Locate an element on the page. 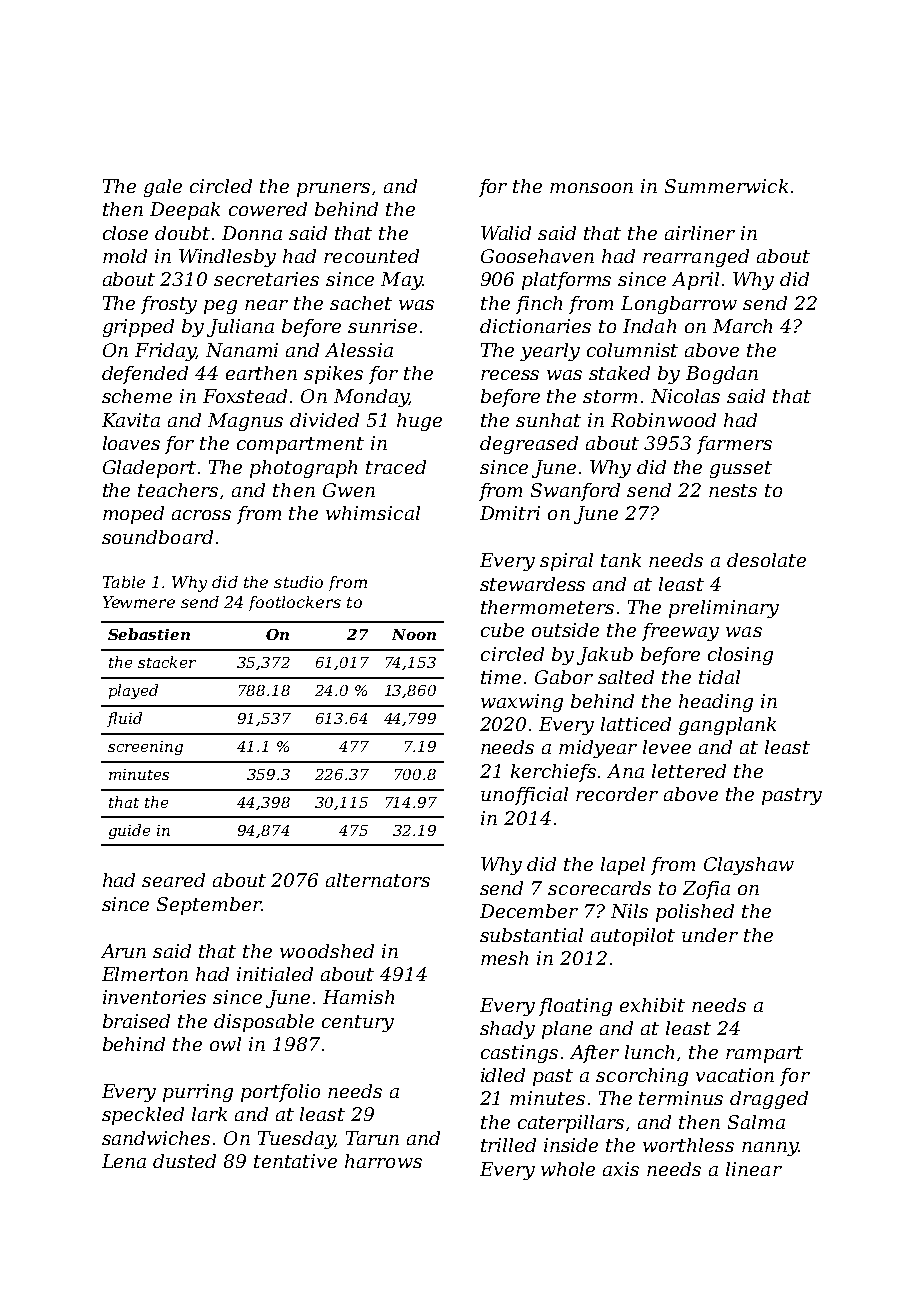  Swanford is located at coordinates (575, 492).
